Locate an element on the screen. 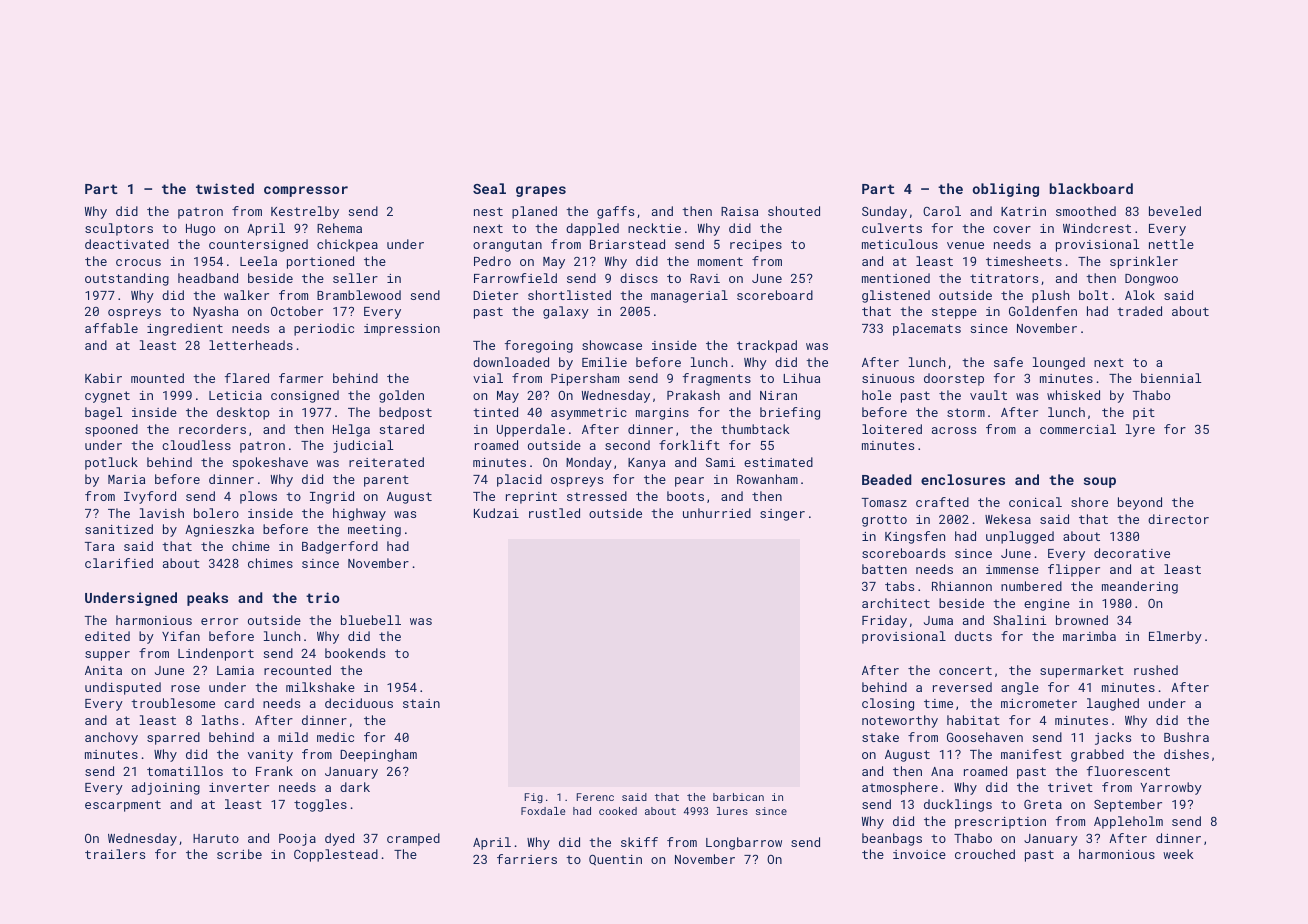  anchovy is located at coordinates (111, 738).
